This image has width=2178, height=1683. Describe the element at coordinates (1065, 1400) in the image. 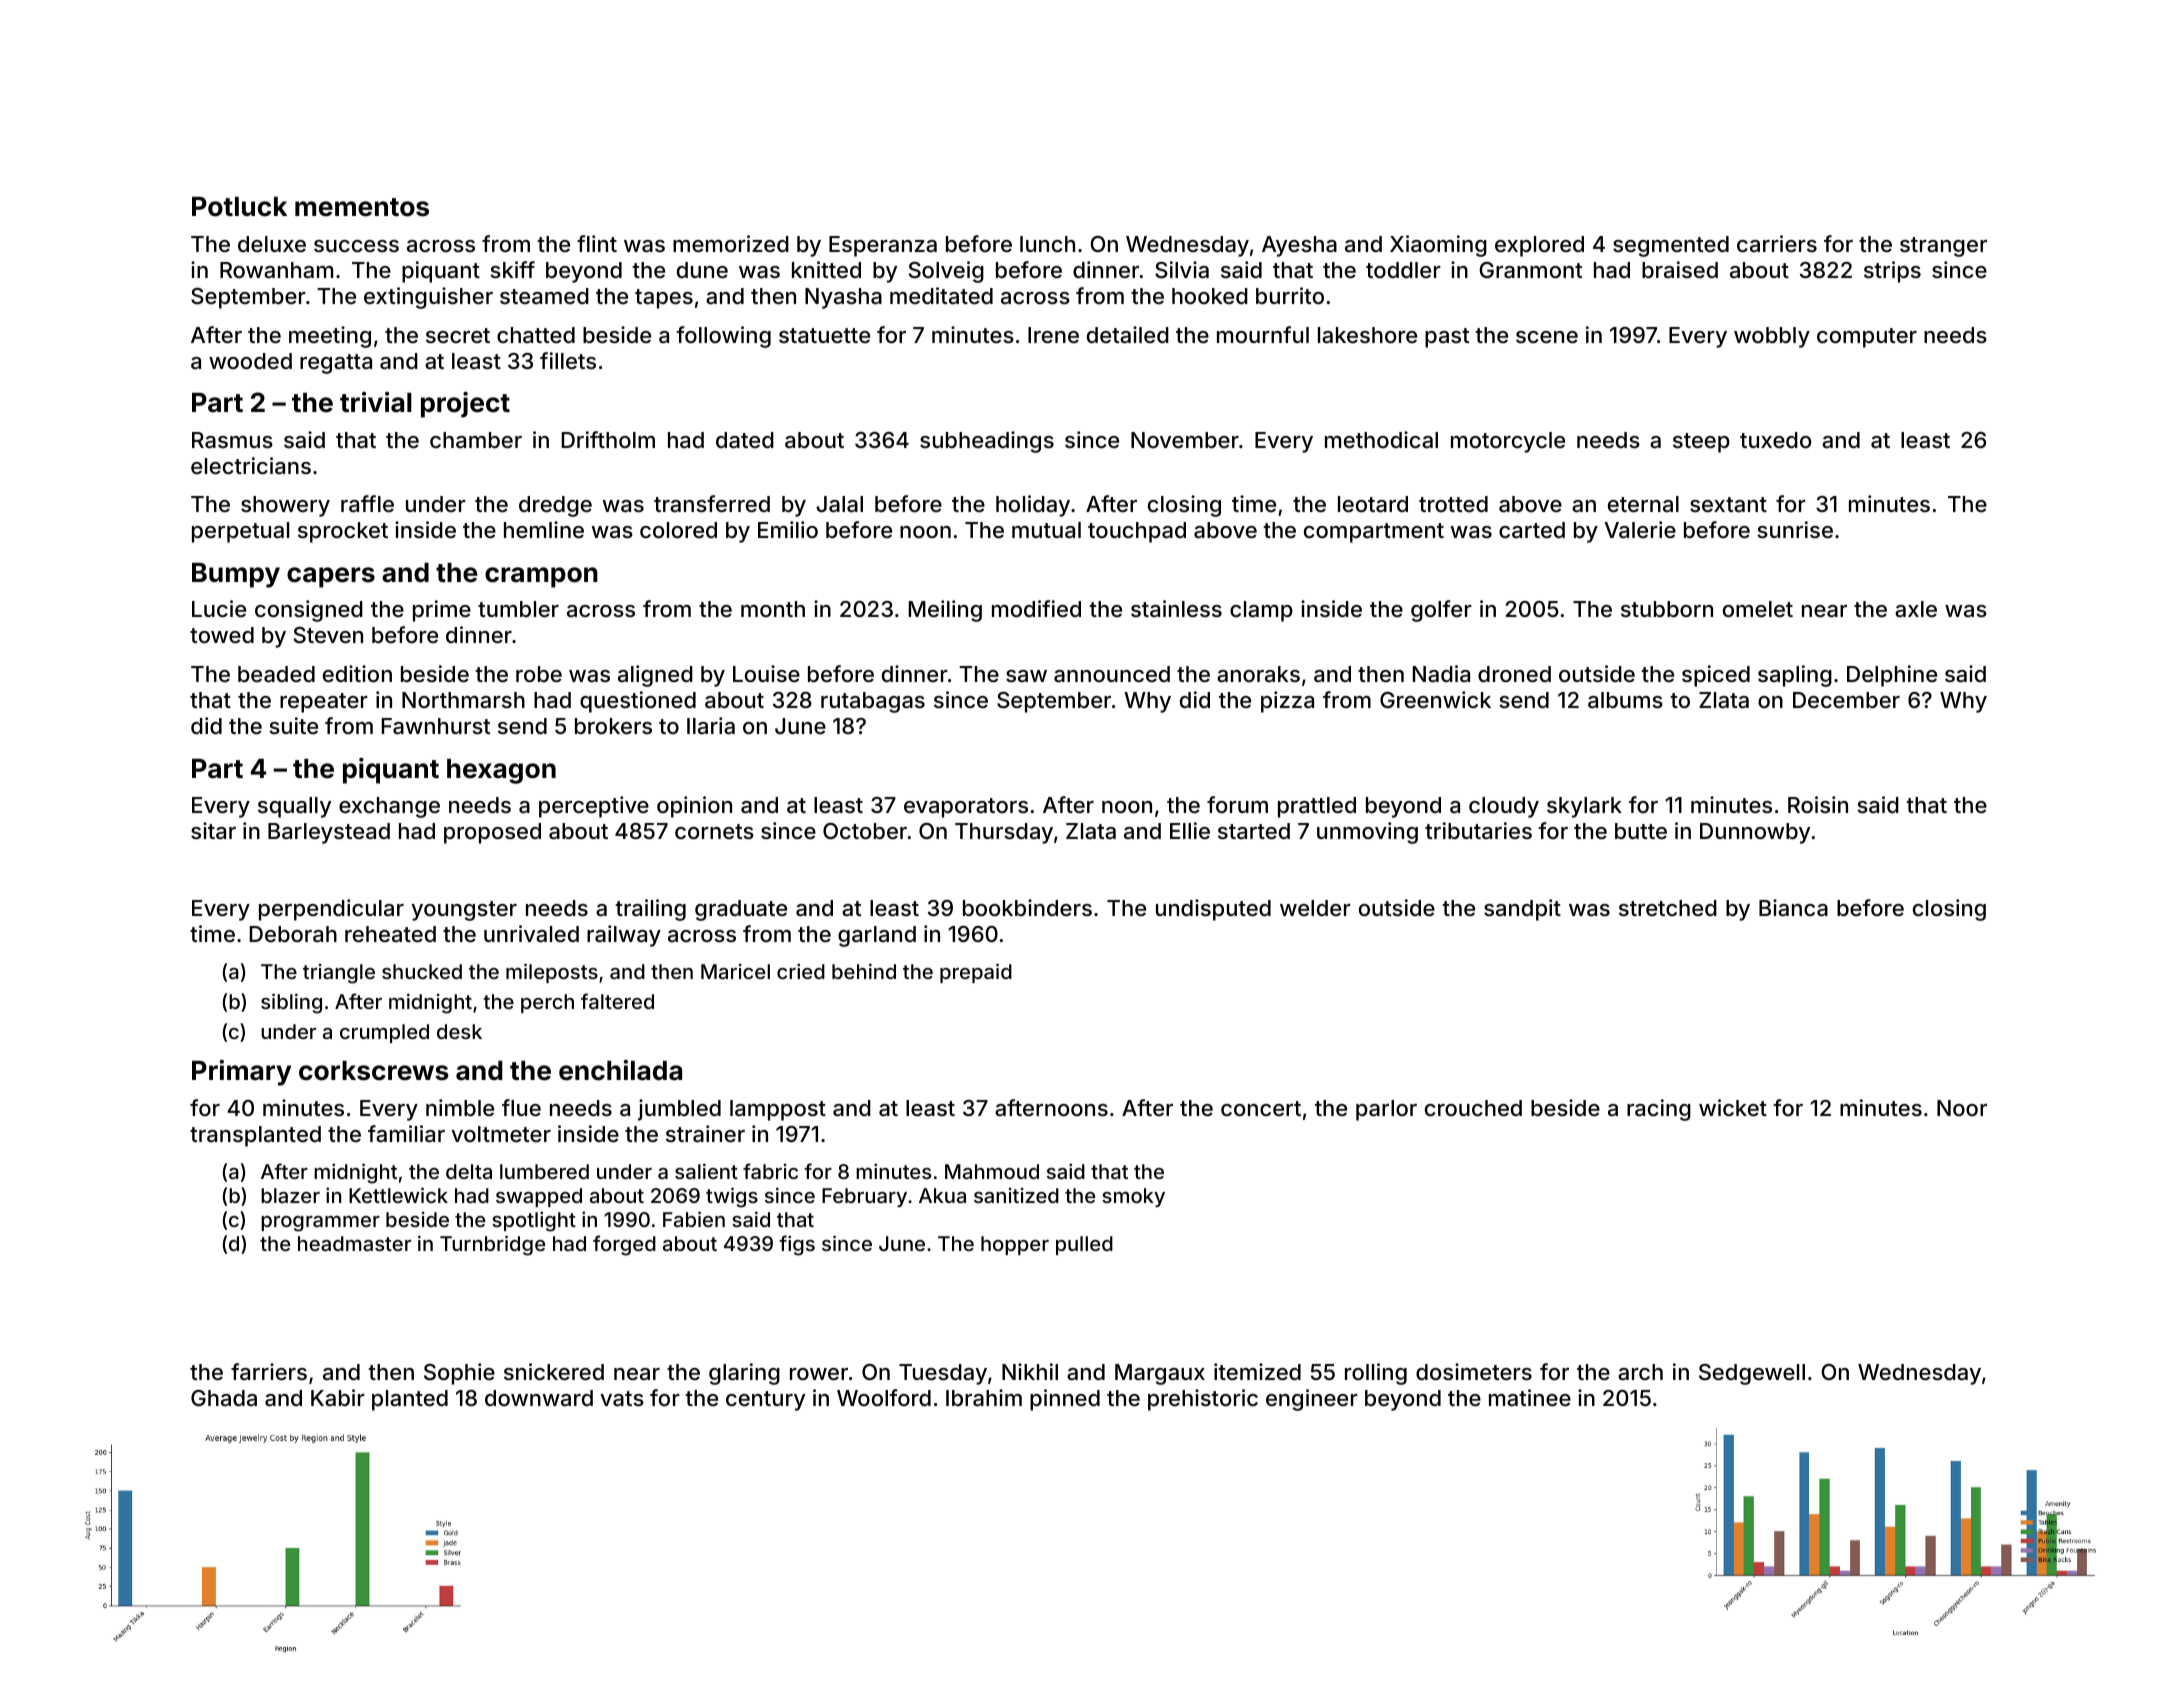

I see `pinned` at that location.
